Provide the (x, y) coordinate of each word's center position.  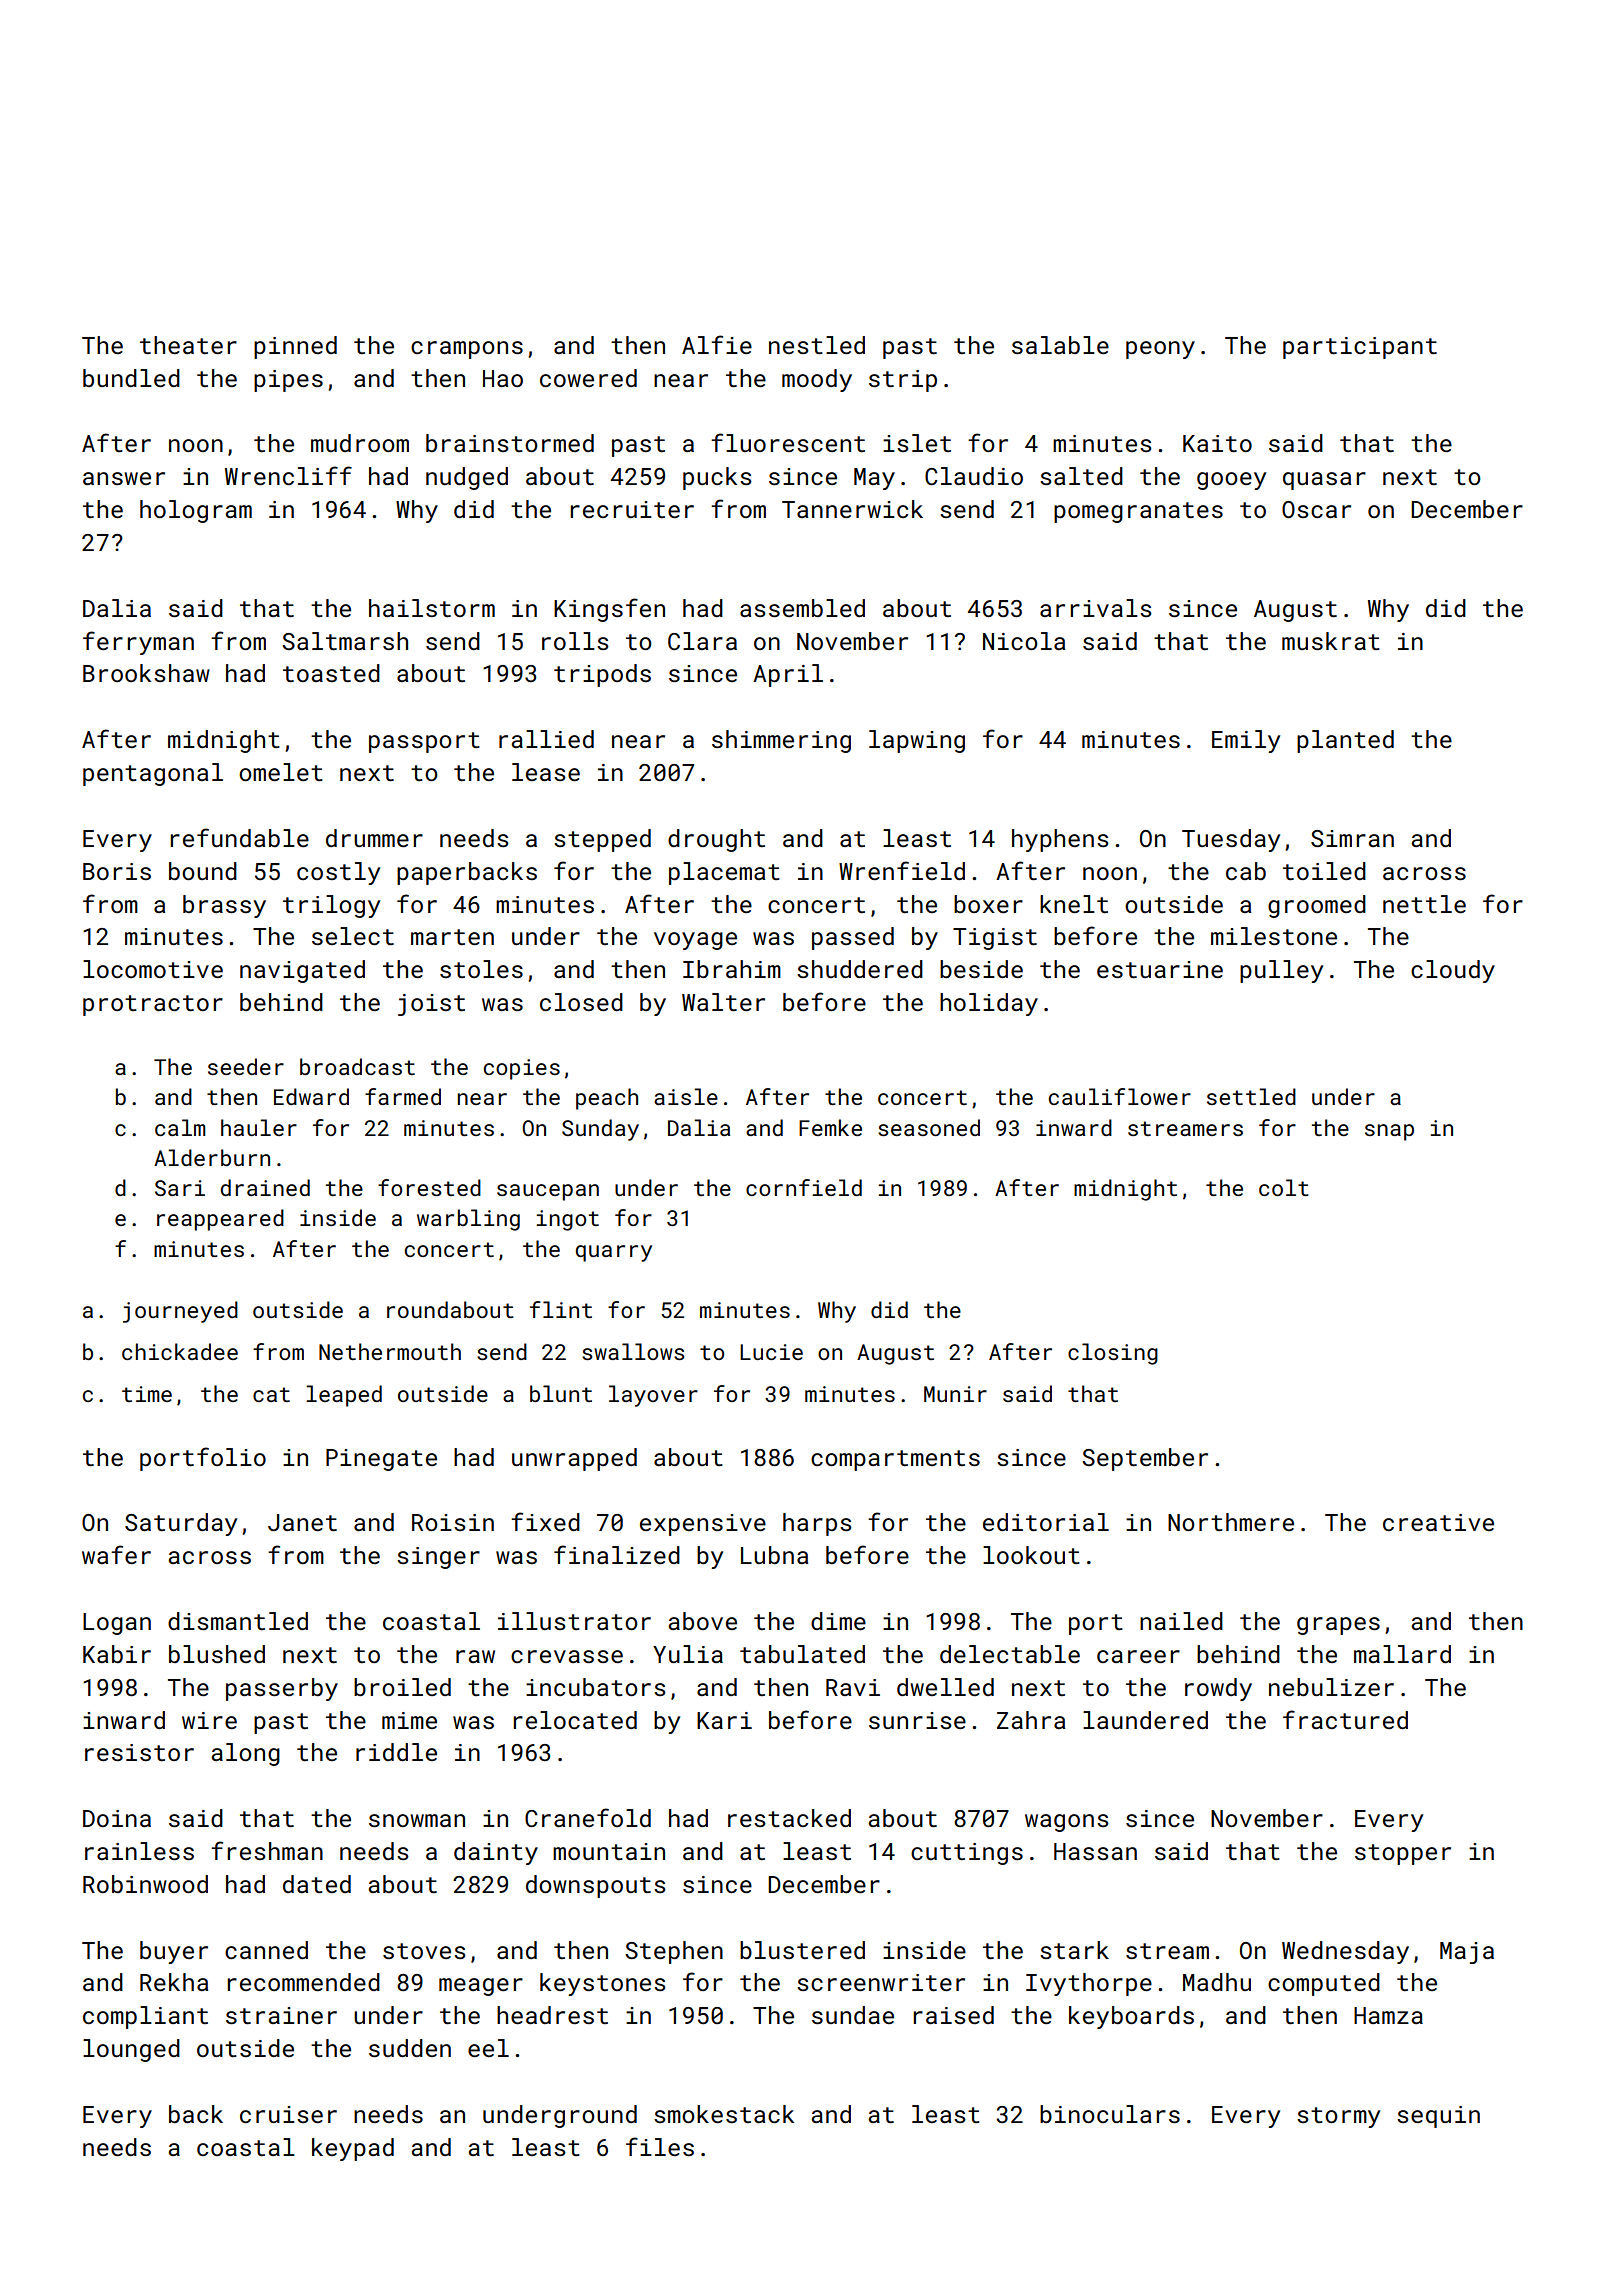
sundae (853, 2015)
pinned (295, 347)
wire (209, 1720)
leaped (344, 1396)
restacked (789, 1818)
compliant (145, 2017)
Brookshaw (146, 673)
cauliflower (1120, 1096)
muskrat (1331, 641)
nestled (817, 345)
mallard (1402, 1654)
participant (1360, 348)
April (788, 675)
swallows (633, 1351)
